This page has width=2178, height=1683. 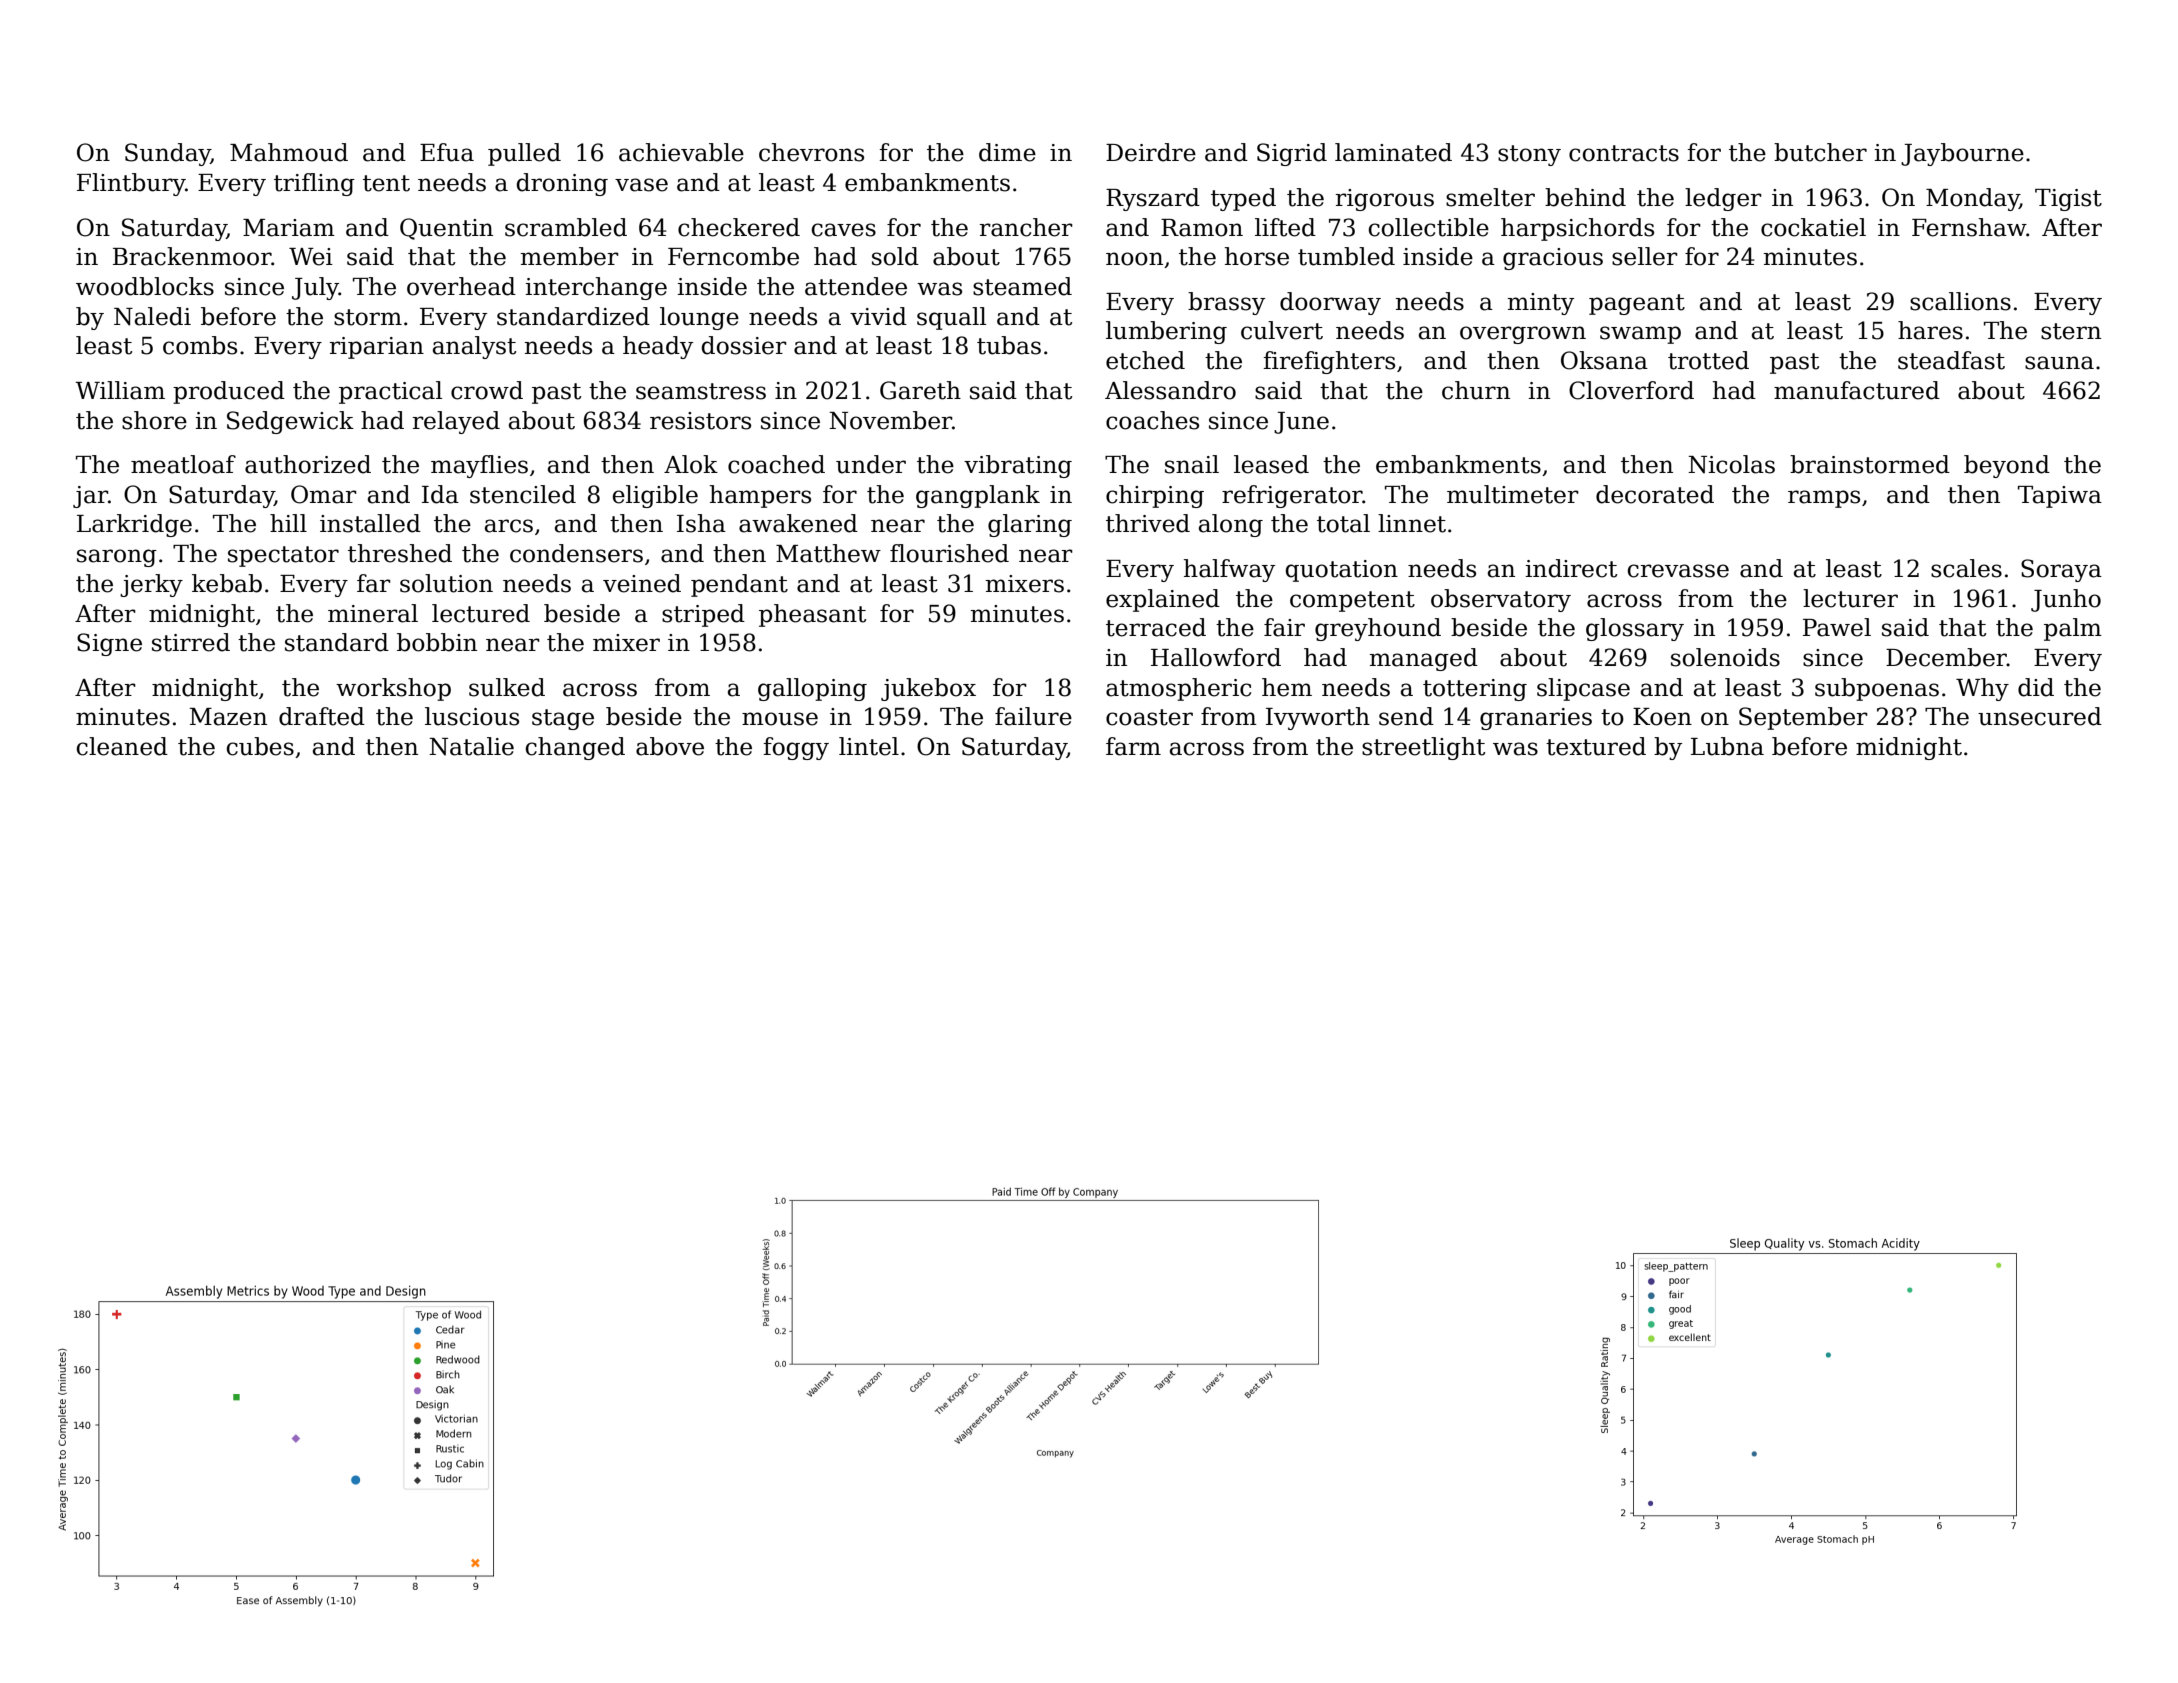 What do you see at coordinates (1152, 420) in the page?
I see `coaches` at bounding box center [1152, 420].
